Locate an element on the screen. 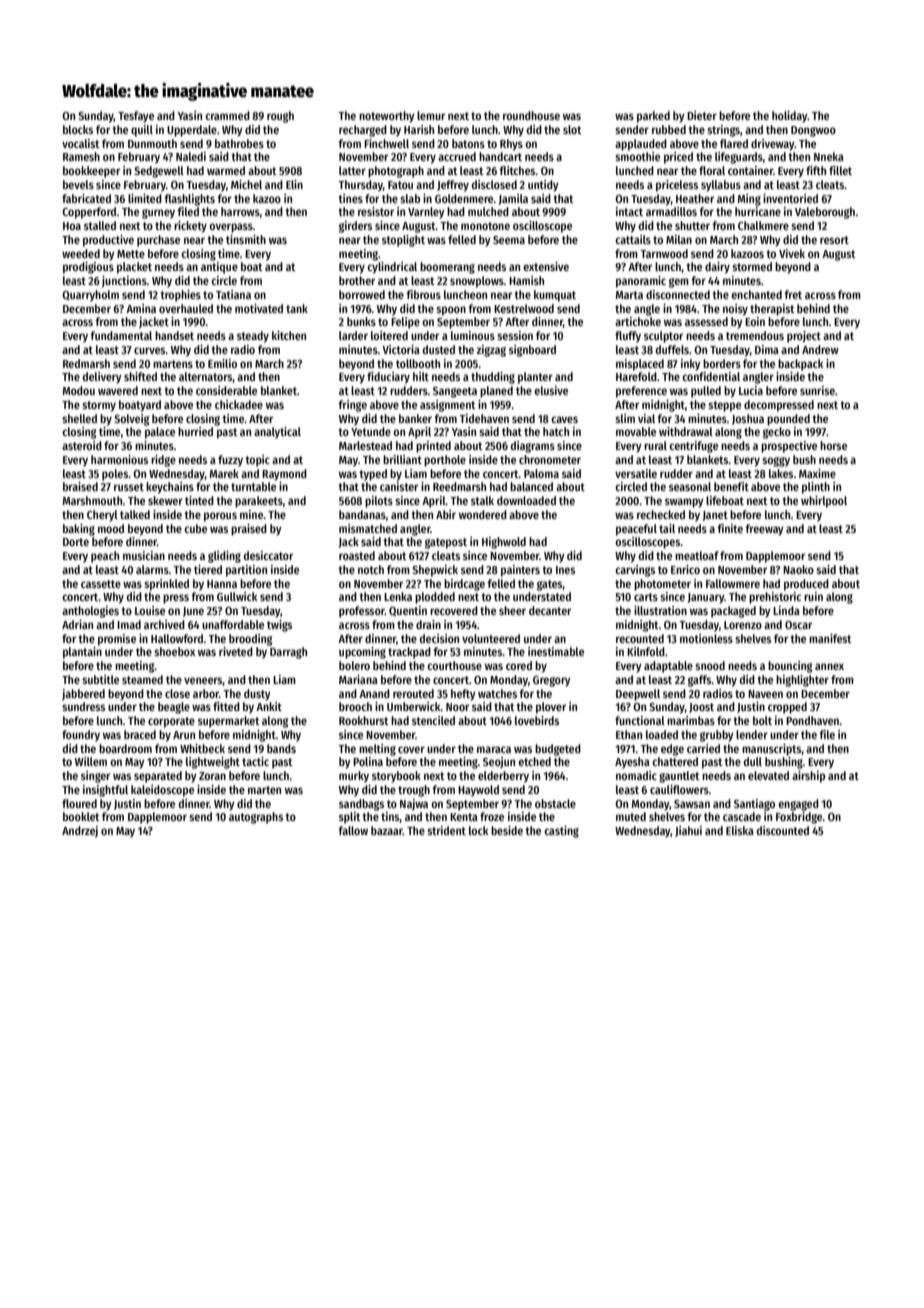 The height and width of the screenshot is (1308, 924). sunrise is located at coordinates (817, 390).
